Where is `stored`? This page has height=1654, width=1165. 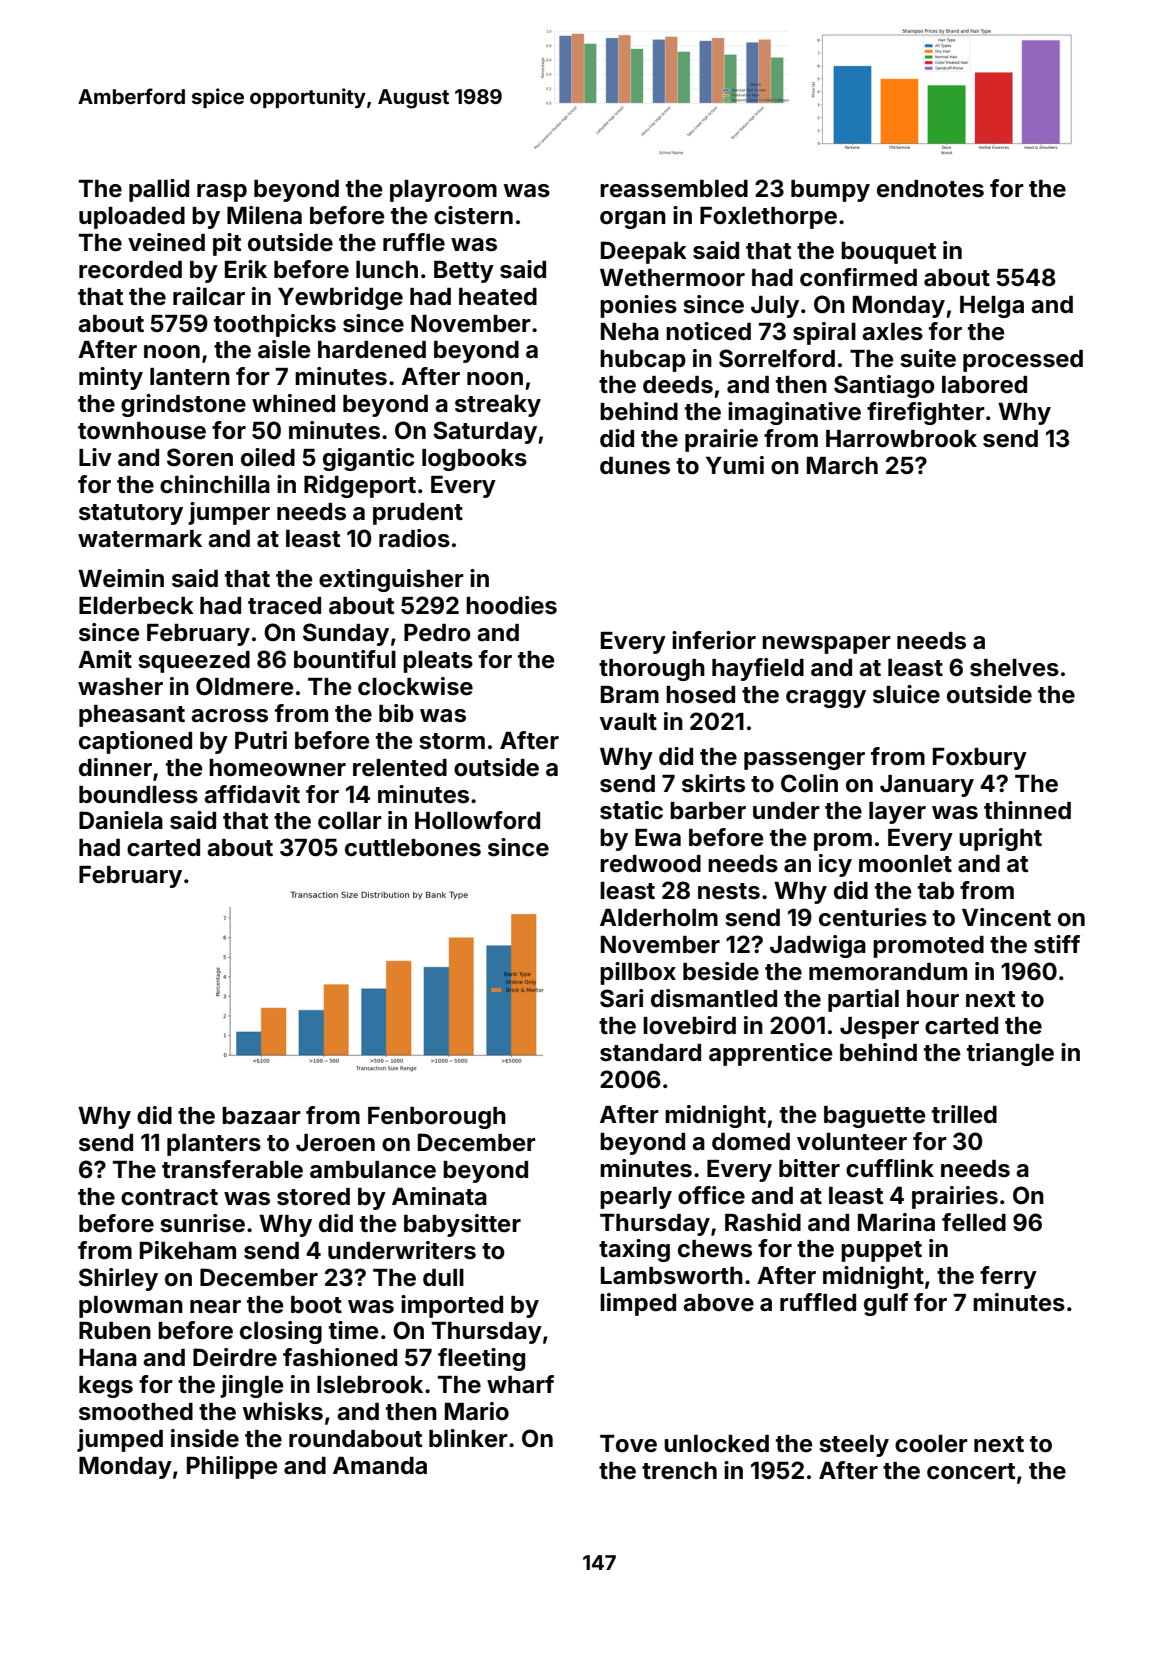
stored is located at coordinates (313, 1197).
